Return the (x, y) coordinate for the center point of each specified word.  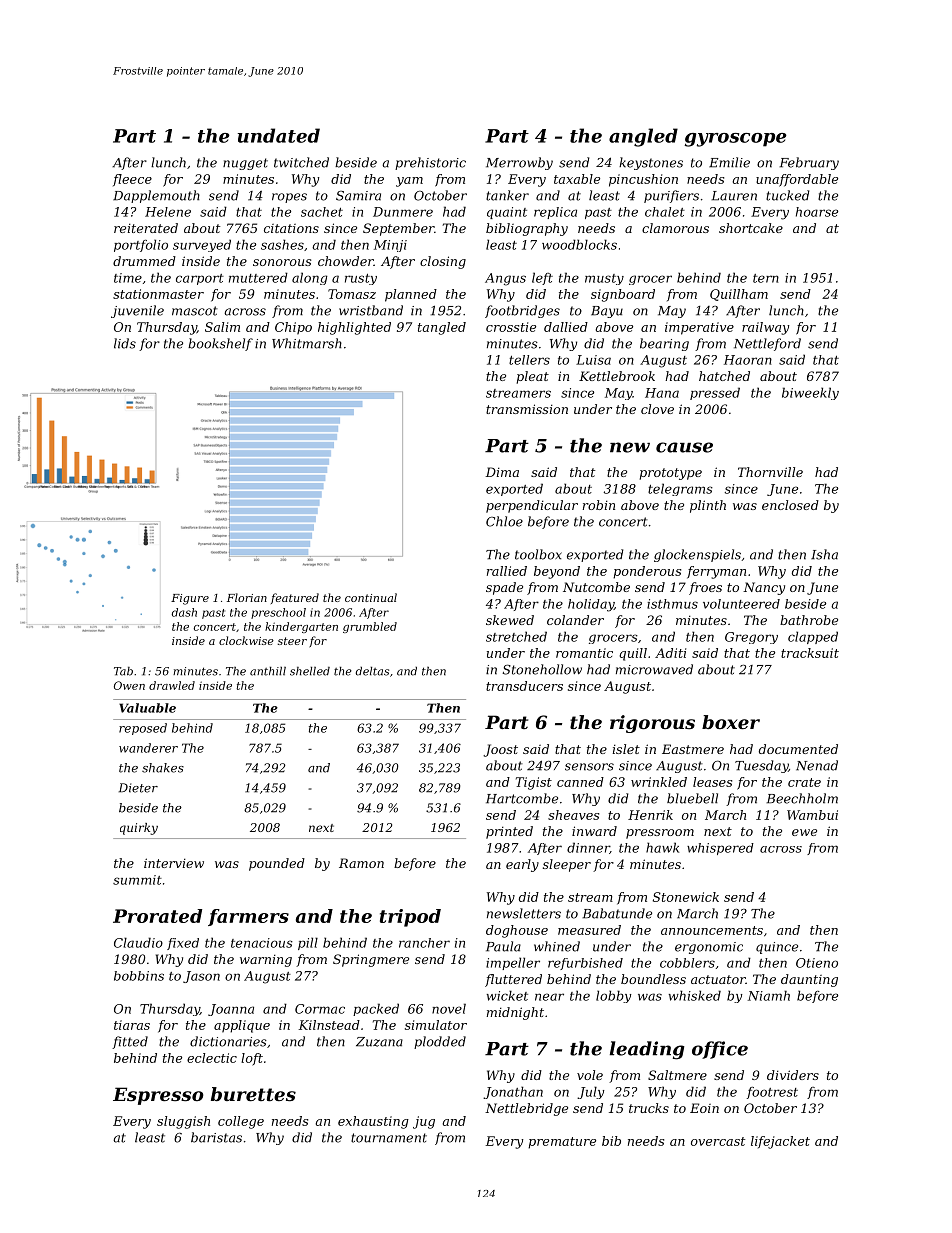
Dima (502, 472)
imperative (699, 328)
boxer (731, 722)
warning (266, 960)
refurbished (585, 964)
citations (291, 228)
